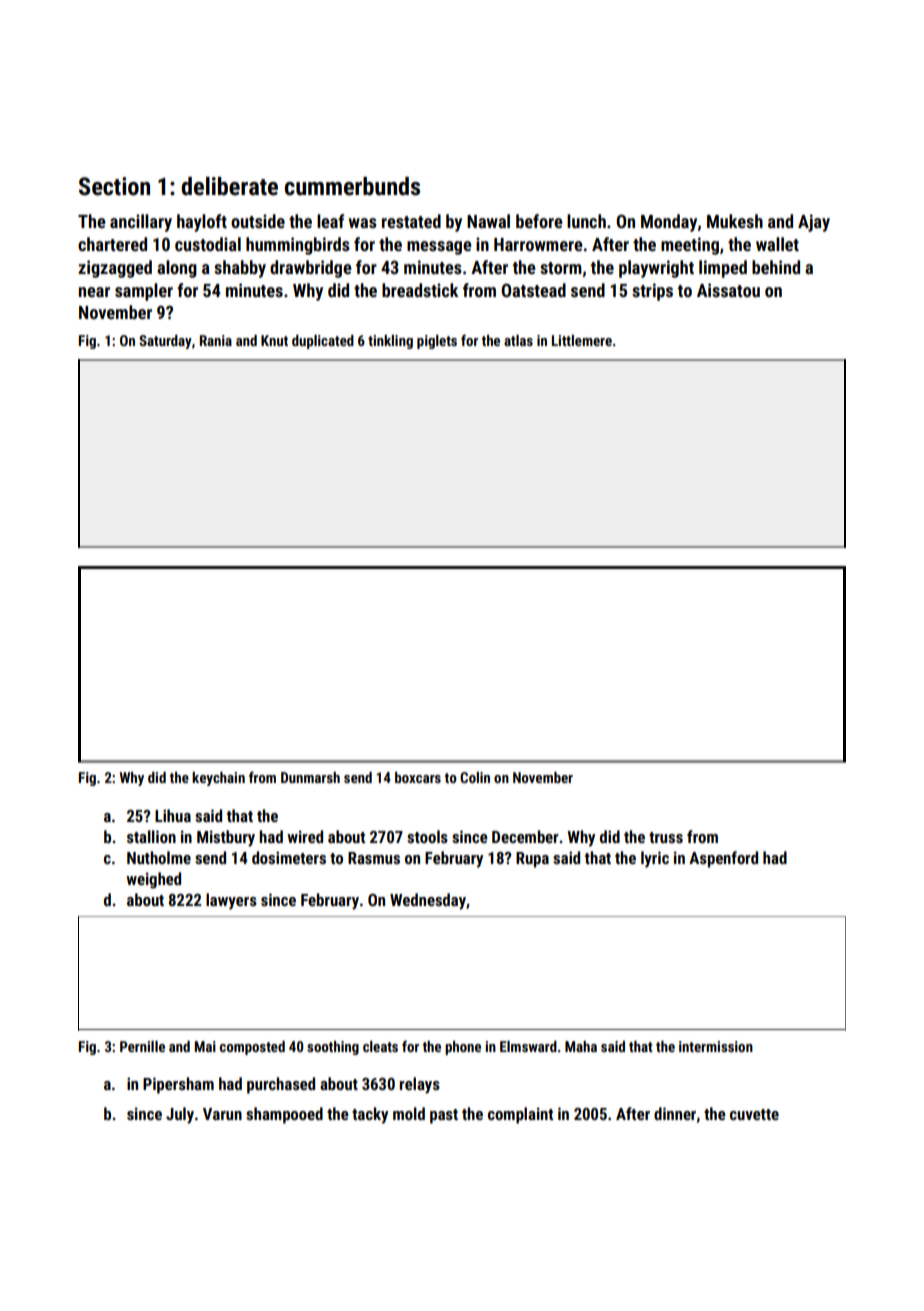 The image size is (924, 1311). Describe the element at coordinates (428, 901) in the screenshot. I see `Wednesday` at that location.
